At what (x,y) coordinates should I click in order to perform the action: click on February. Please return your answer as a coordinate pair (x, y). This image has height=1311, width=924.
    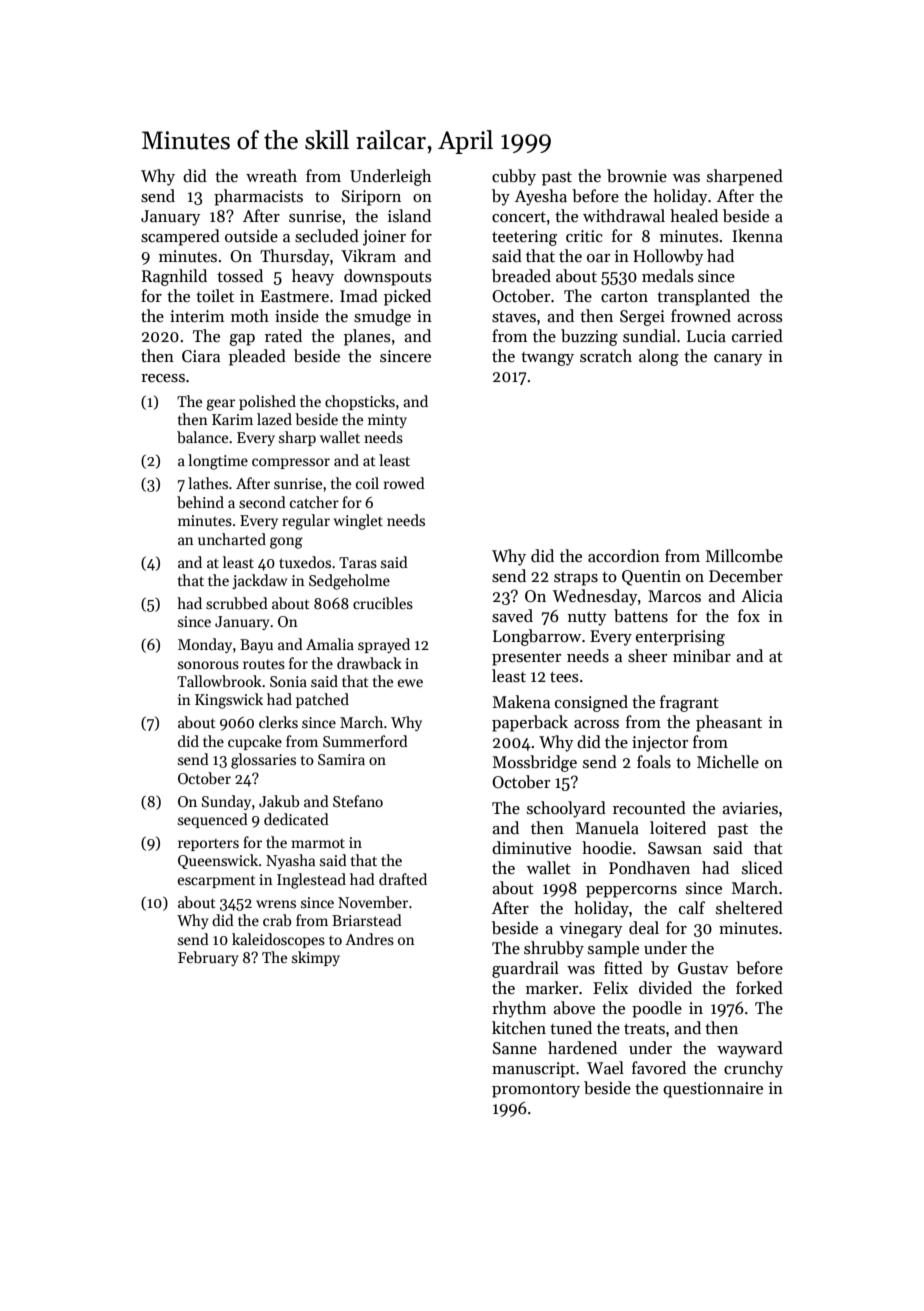
    Looking at the image, I should click on (208, 958).
